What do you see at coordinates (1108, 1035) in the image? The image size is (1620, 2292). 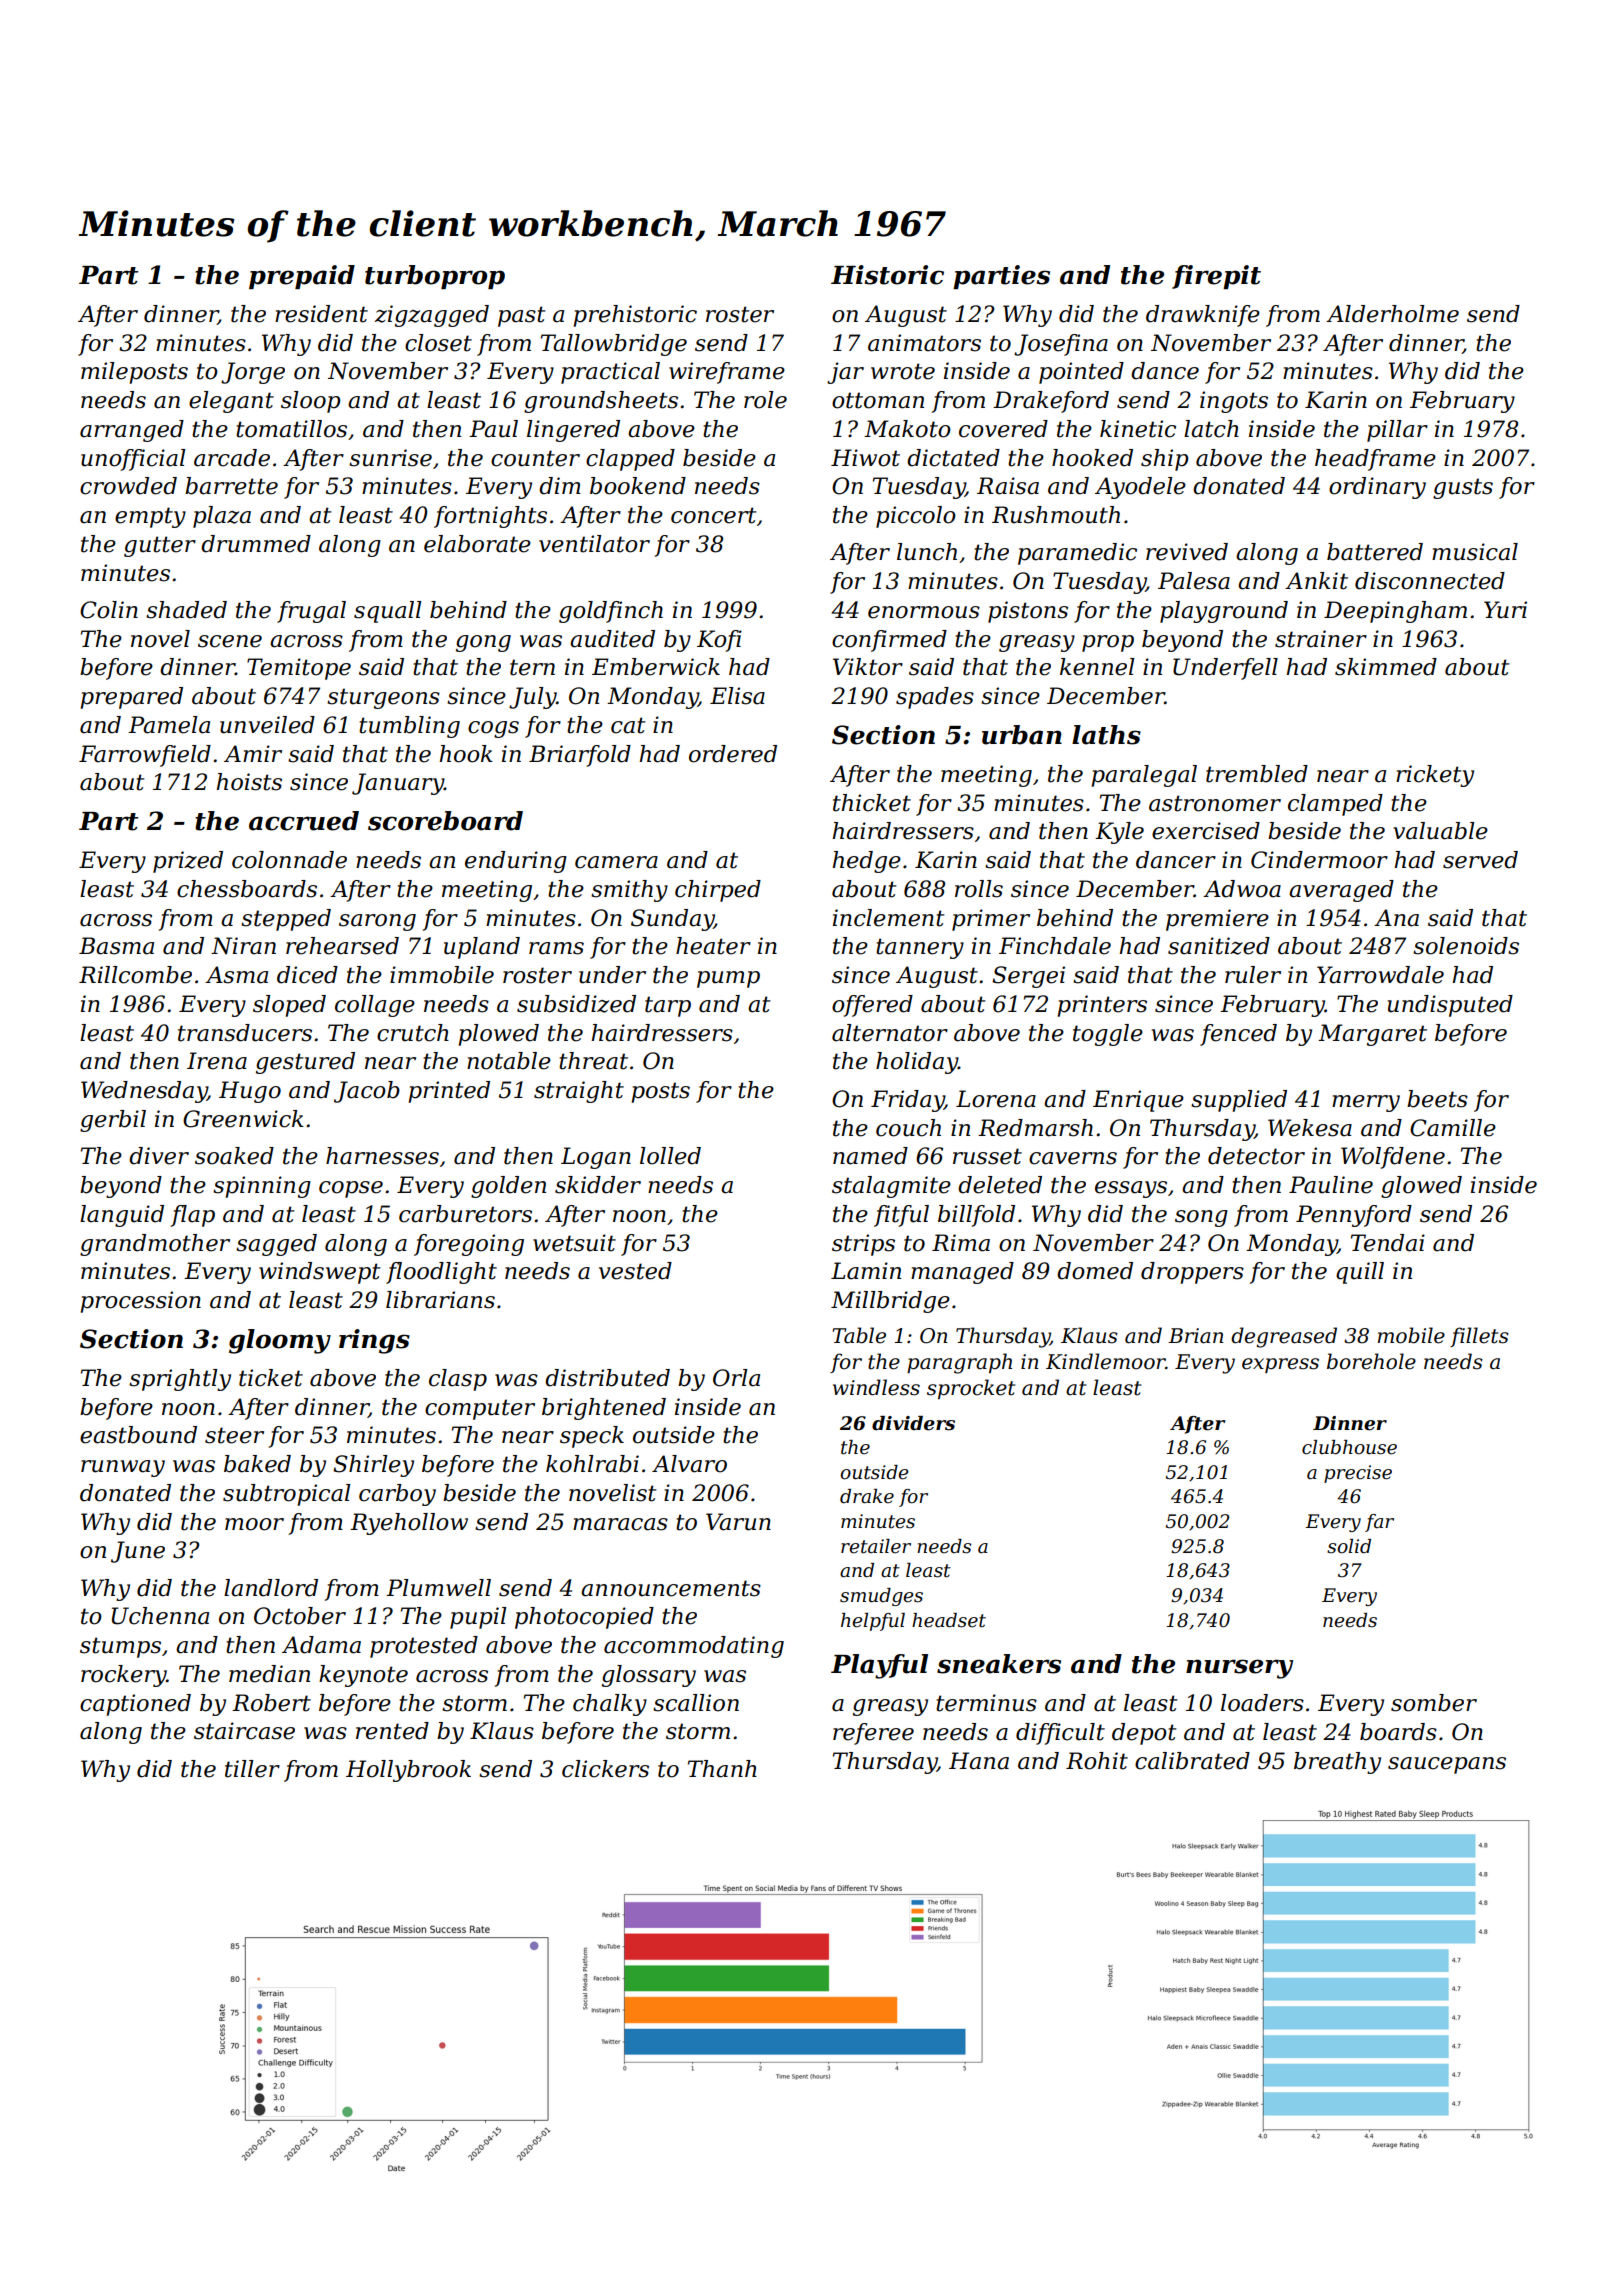 I see `toggle` at bounding box center [1108, 1035].
